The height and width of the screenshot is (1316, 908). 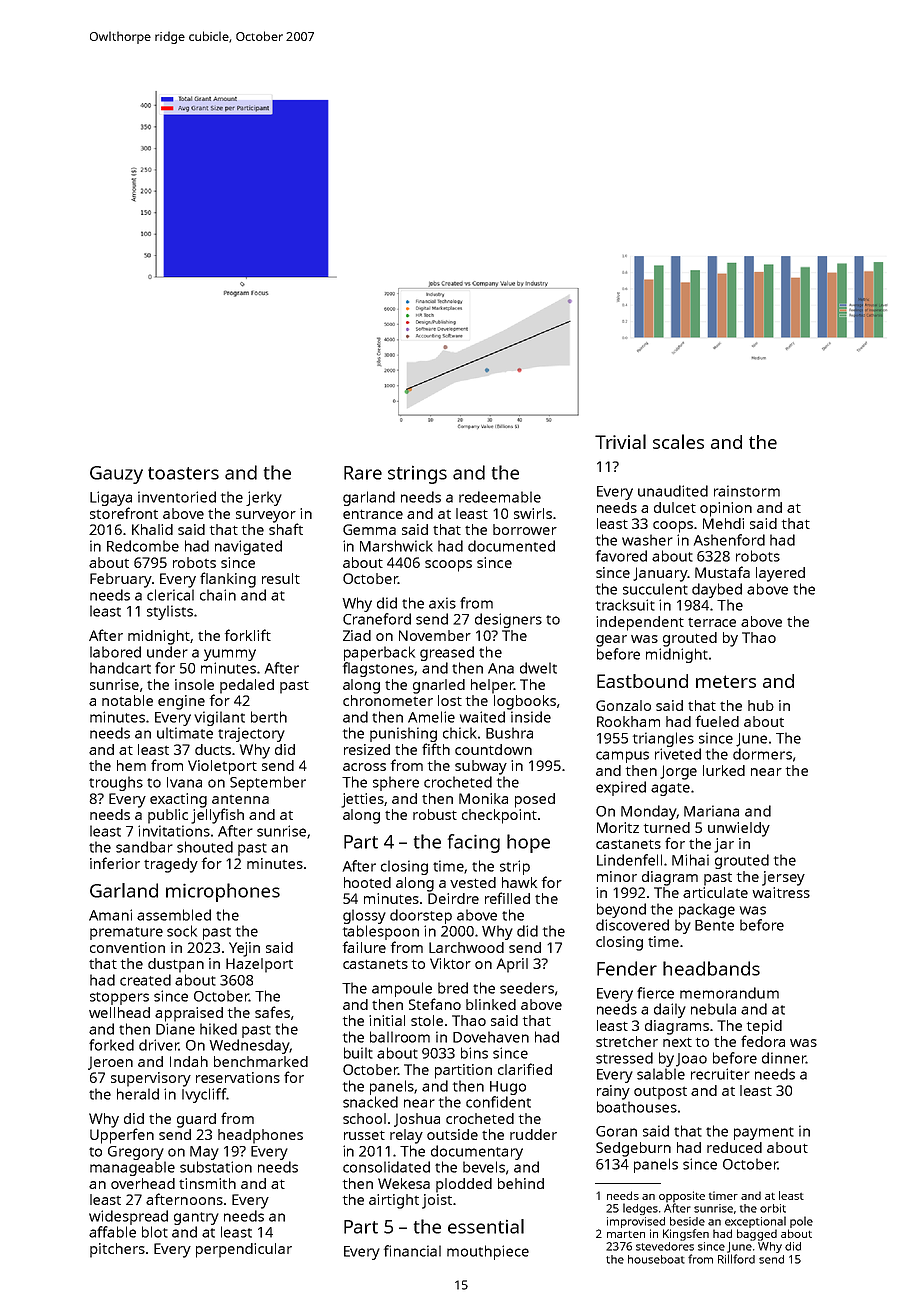 What do you see at coordinates (222, 767) in the screenshot?
I see `Violetport` at bounding box center [222, 767].
